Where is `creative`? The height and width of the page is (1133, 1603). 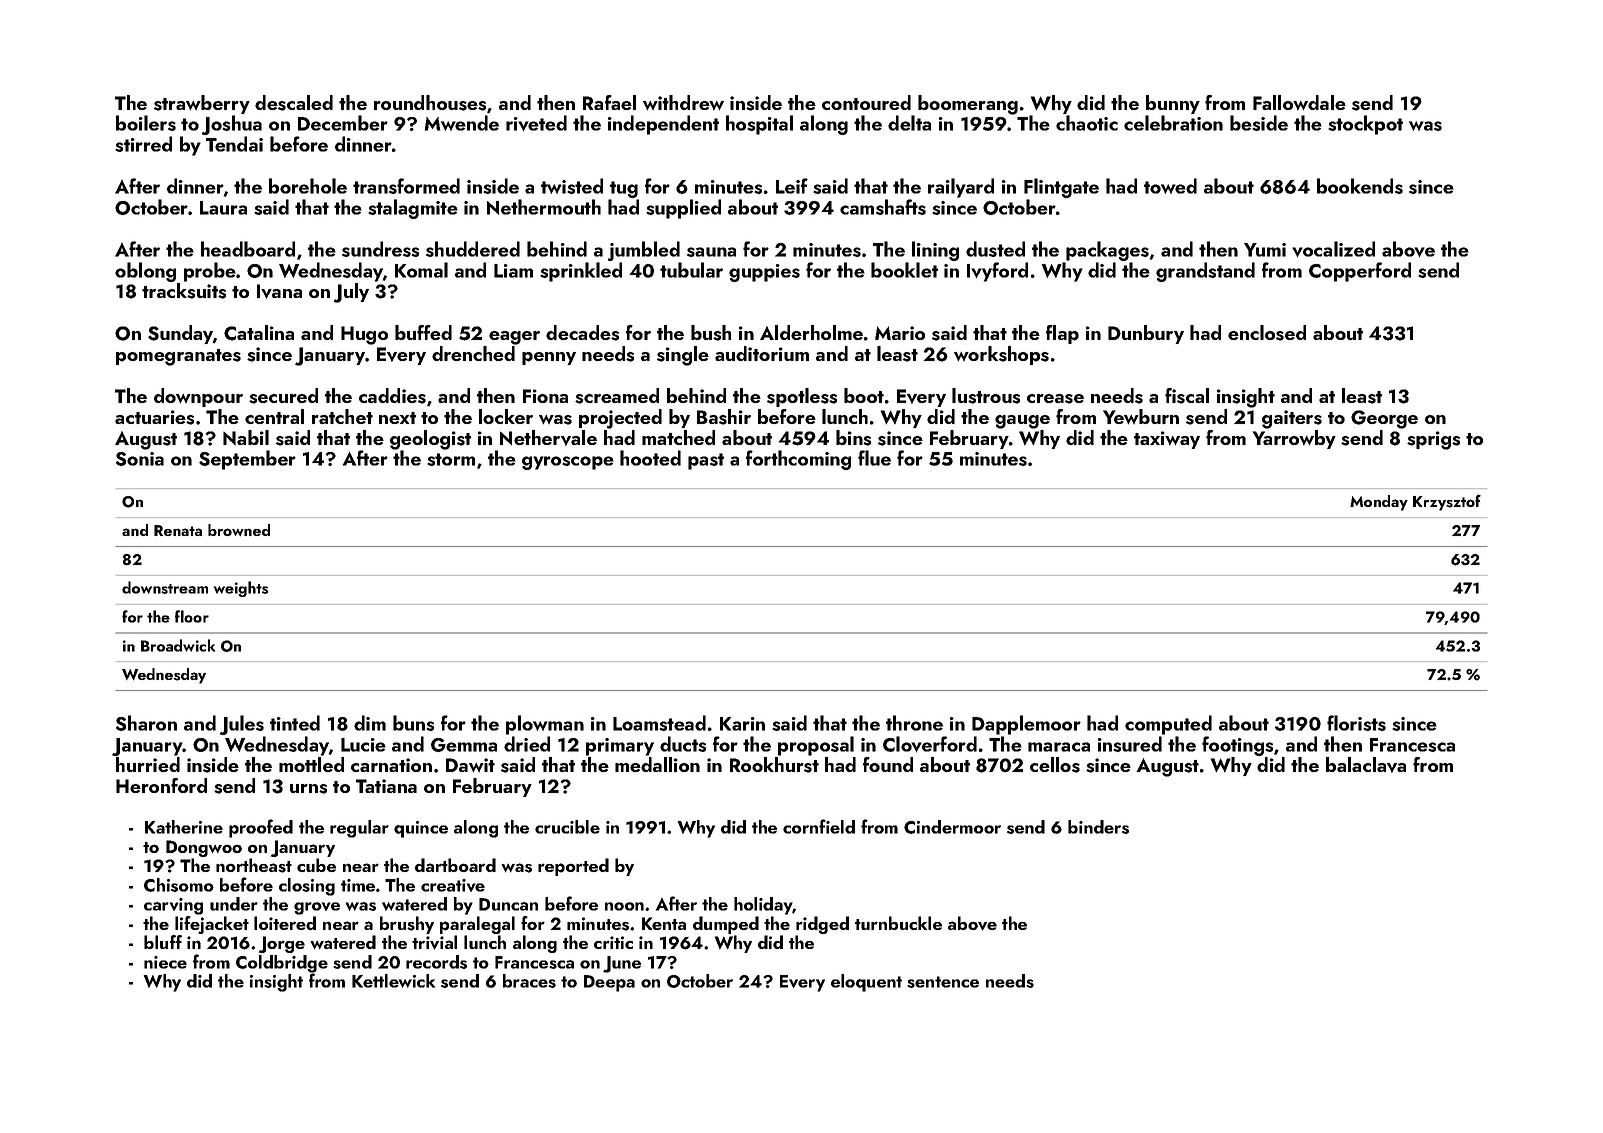 creative is located at coordinates (453, 885).
